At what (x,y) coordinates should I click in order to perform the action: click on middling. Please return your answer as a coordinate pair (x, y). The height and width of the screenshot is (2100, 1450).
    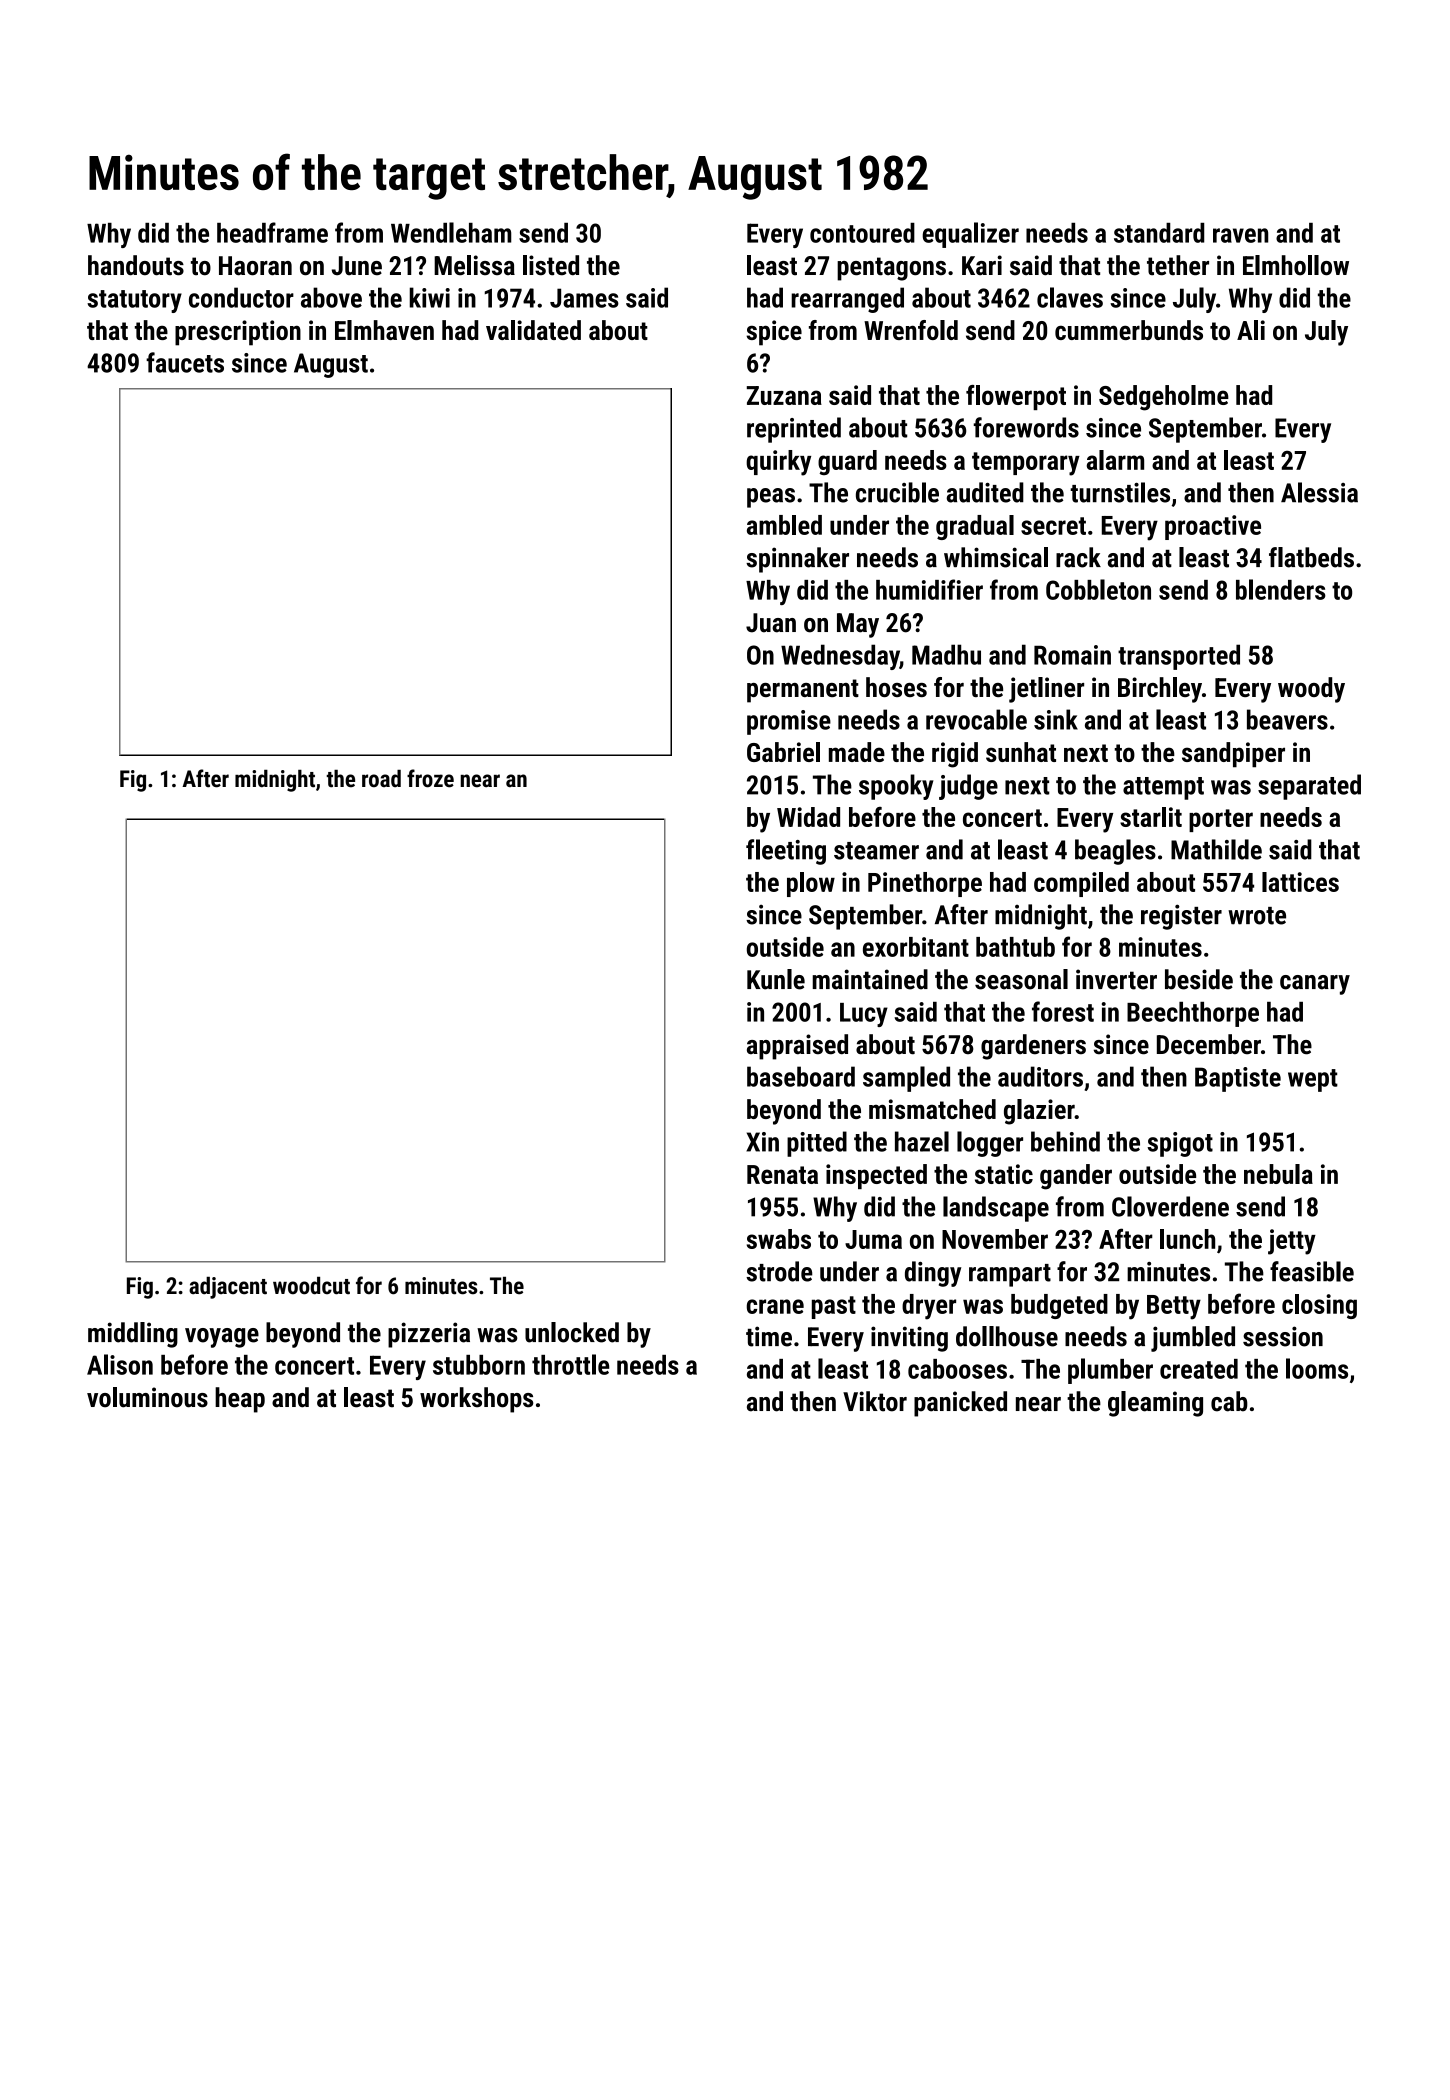
    Looking at the image, I should click on (133, 1335).
